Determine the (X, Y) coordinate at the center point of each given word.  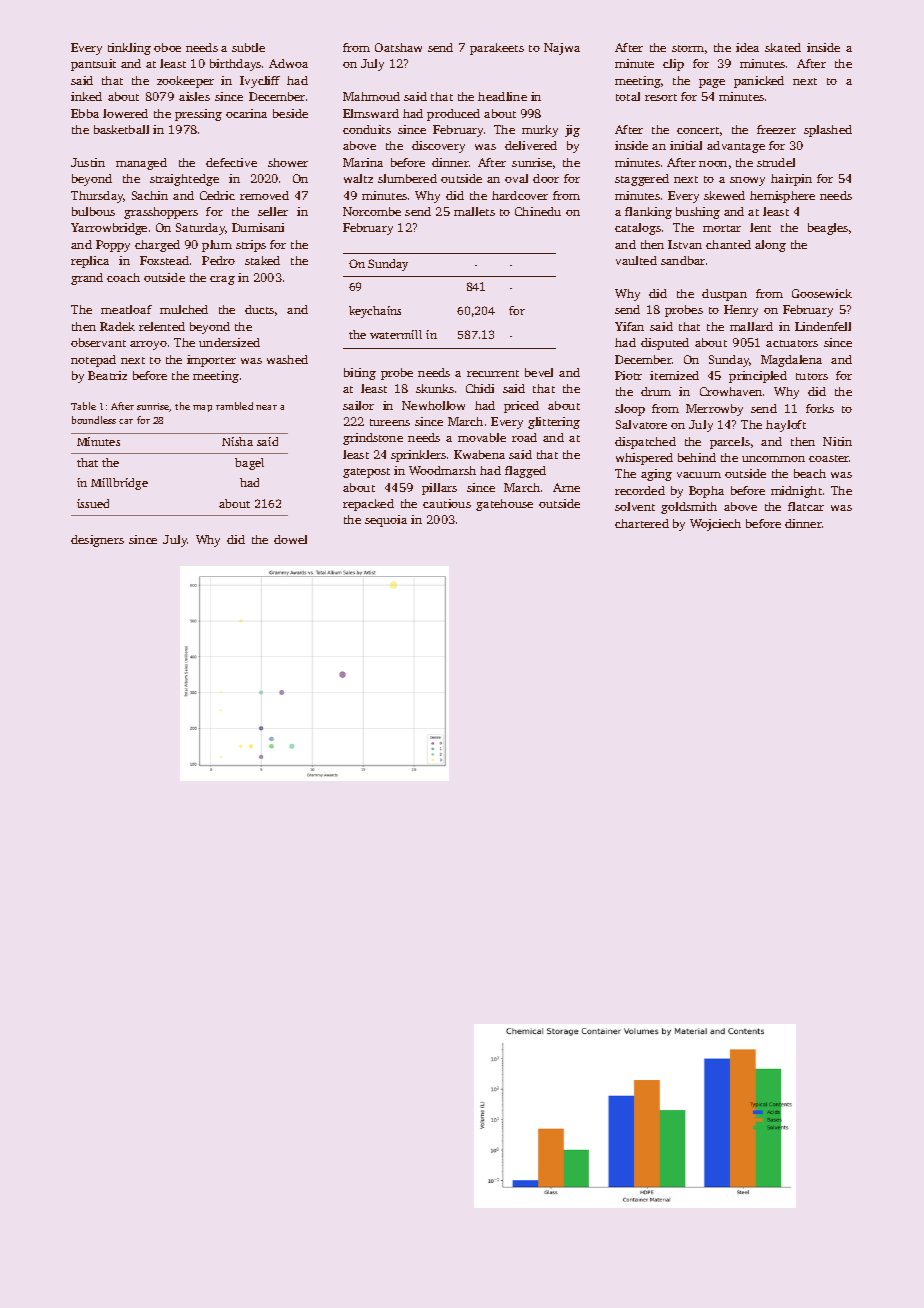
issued (93, 503)
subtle (248, 47)
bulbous (93, 211)
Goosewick (822, 293)
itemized (674, 375)
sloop (630, 410)
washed (287, 359)
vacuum (699, 475)
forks (820, 408)
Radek (117, 326)
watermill (396, 334)
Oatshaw (398, 47)
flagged (525, 472)
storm (688, 48)
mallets (474, 211)
